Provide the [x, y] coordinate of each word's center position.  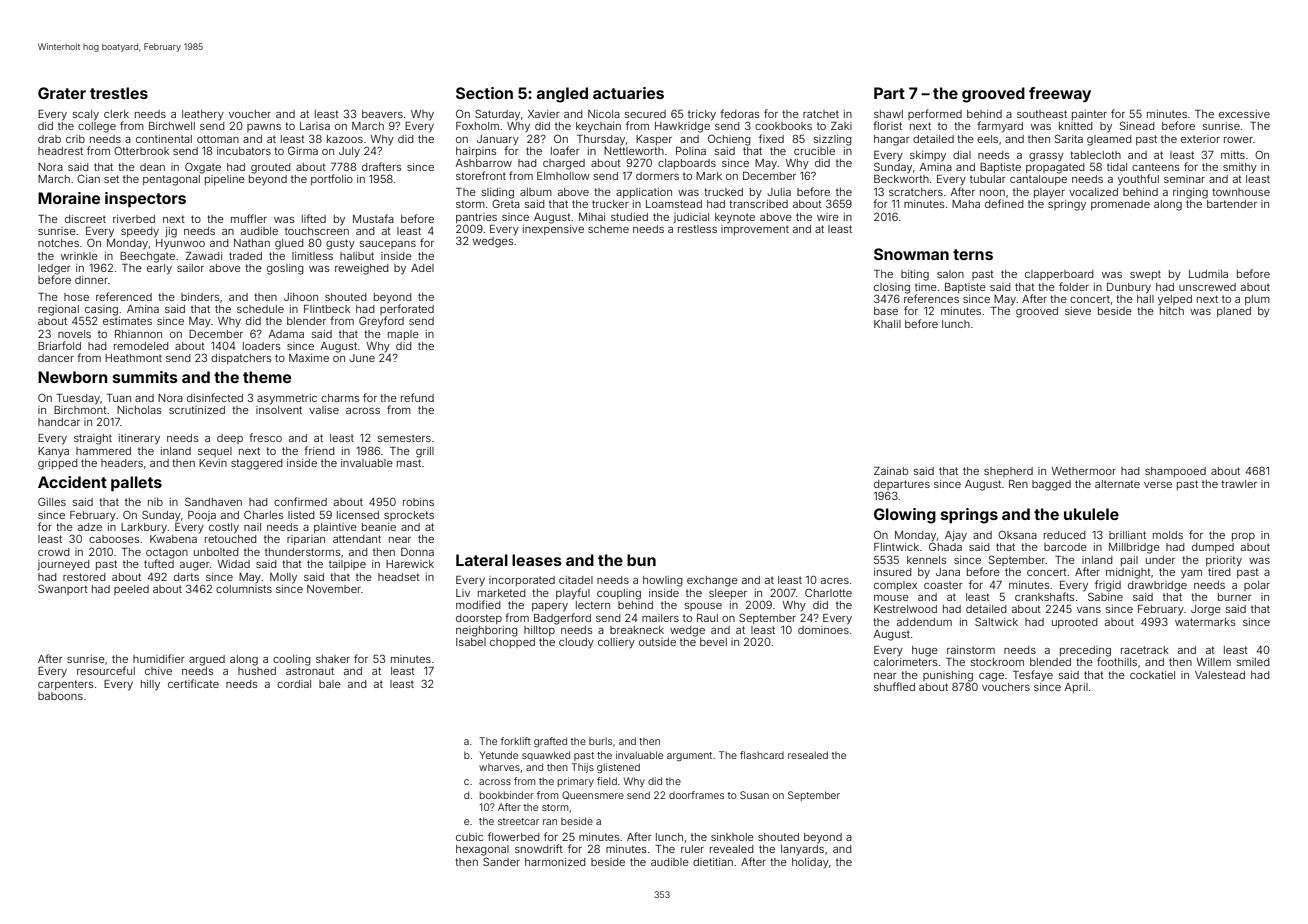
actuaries [628, 93]
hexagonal [482, 850]
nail [252, 527]
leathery [203, 115]
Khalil [887, 324]
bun [641, 560]
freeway [1060, 95]
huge [925, 651]
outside [657, 642]
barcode [1065, 547]
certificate [193, 683]
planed [1234, 312]
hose [76, 297]
